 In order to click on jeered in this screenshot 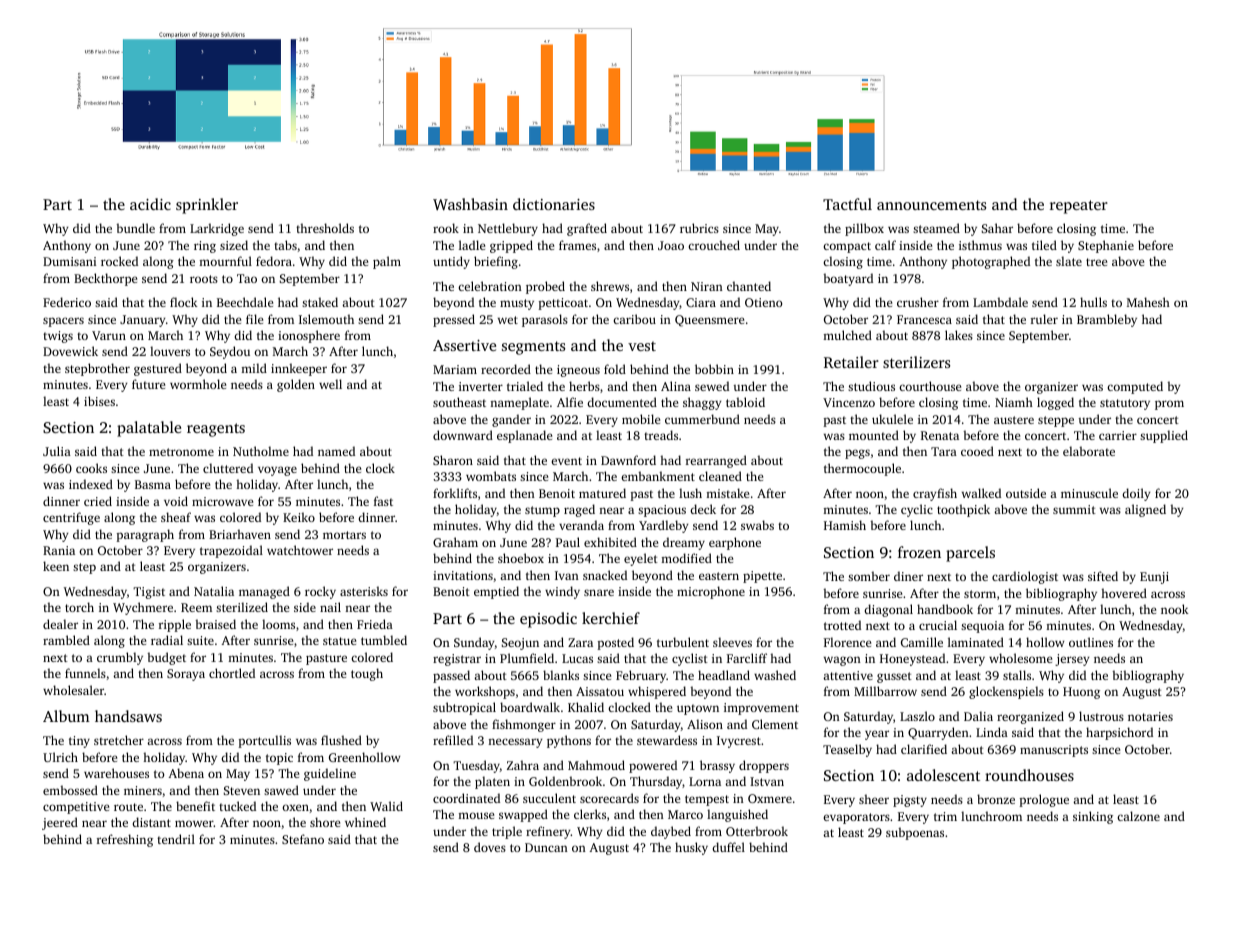, I will do `click(60, 823)`.
